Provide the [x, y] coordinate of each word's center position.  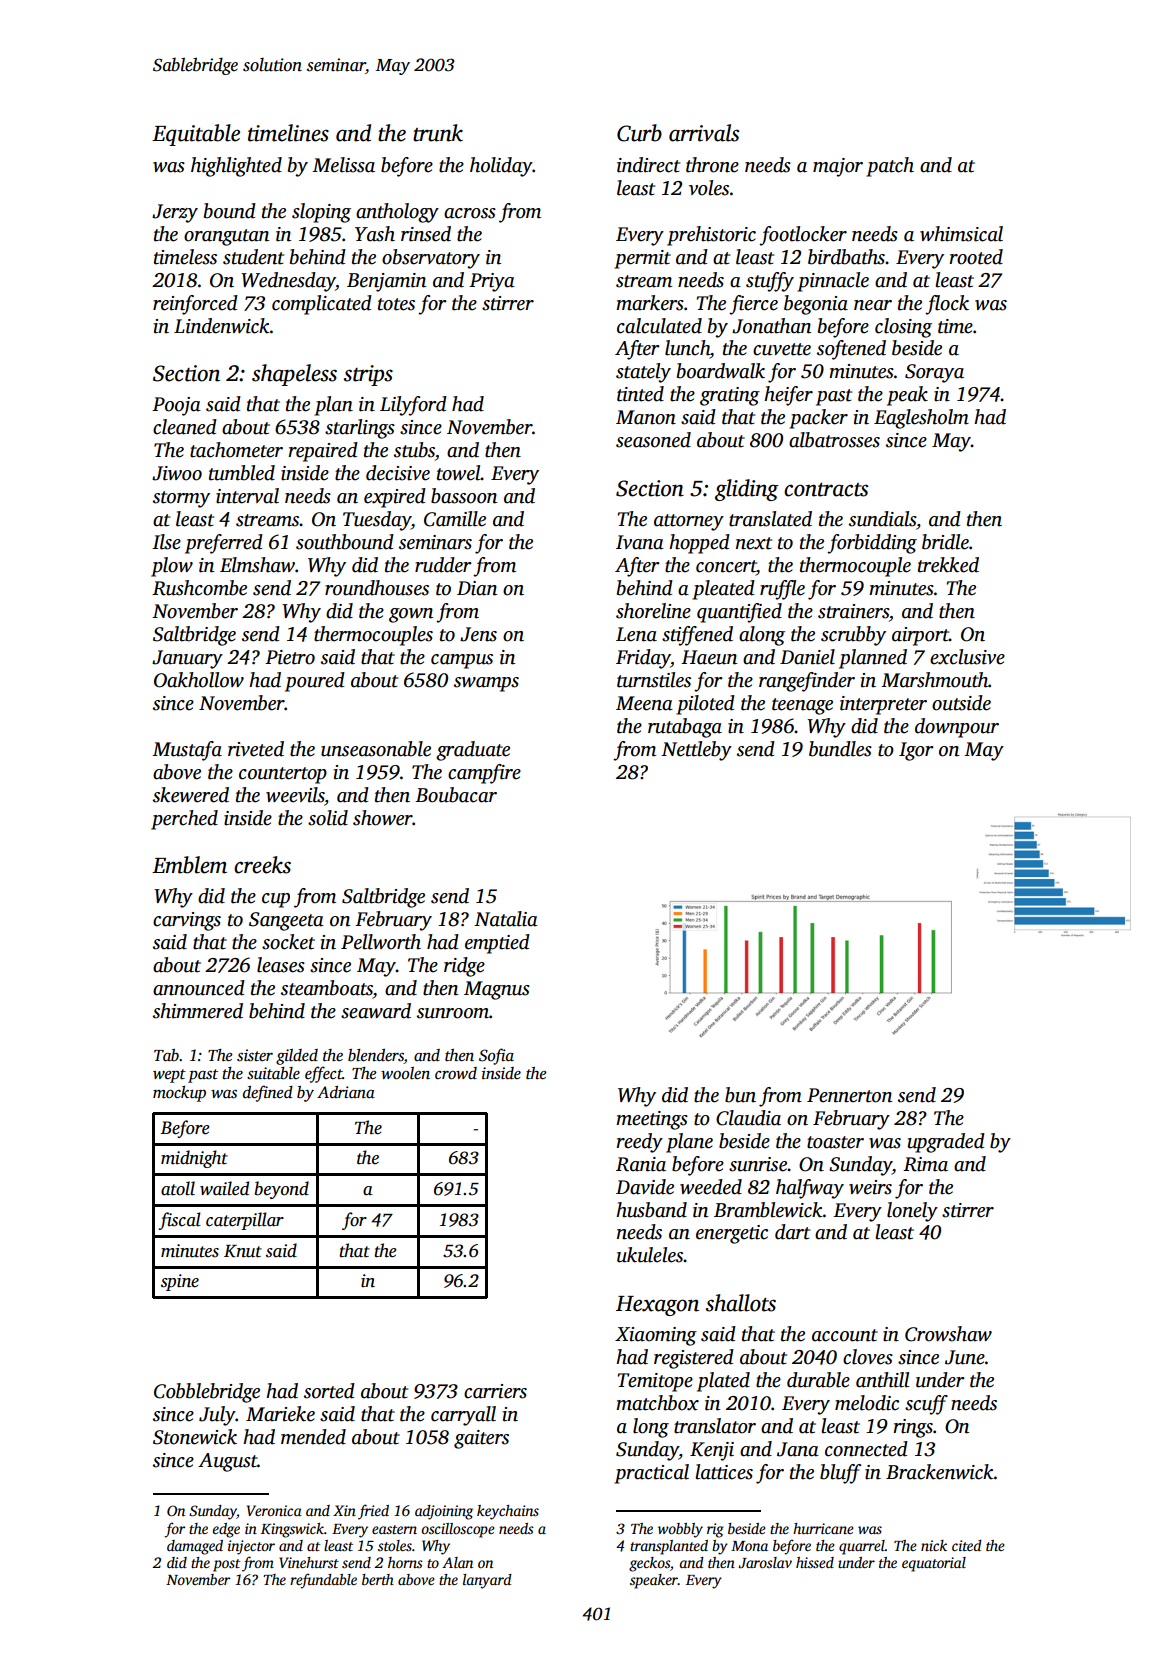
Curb [639, 133]
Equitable [196, 135]
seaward [376, 1011]
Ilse [166, 542]
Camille [455, 519]
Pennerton [849, 1095]
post [226, 1565]
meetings [652, 1120]
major [838, 167]
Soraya [934, 373]
